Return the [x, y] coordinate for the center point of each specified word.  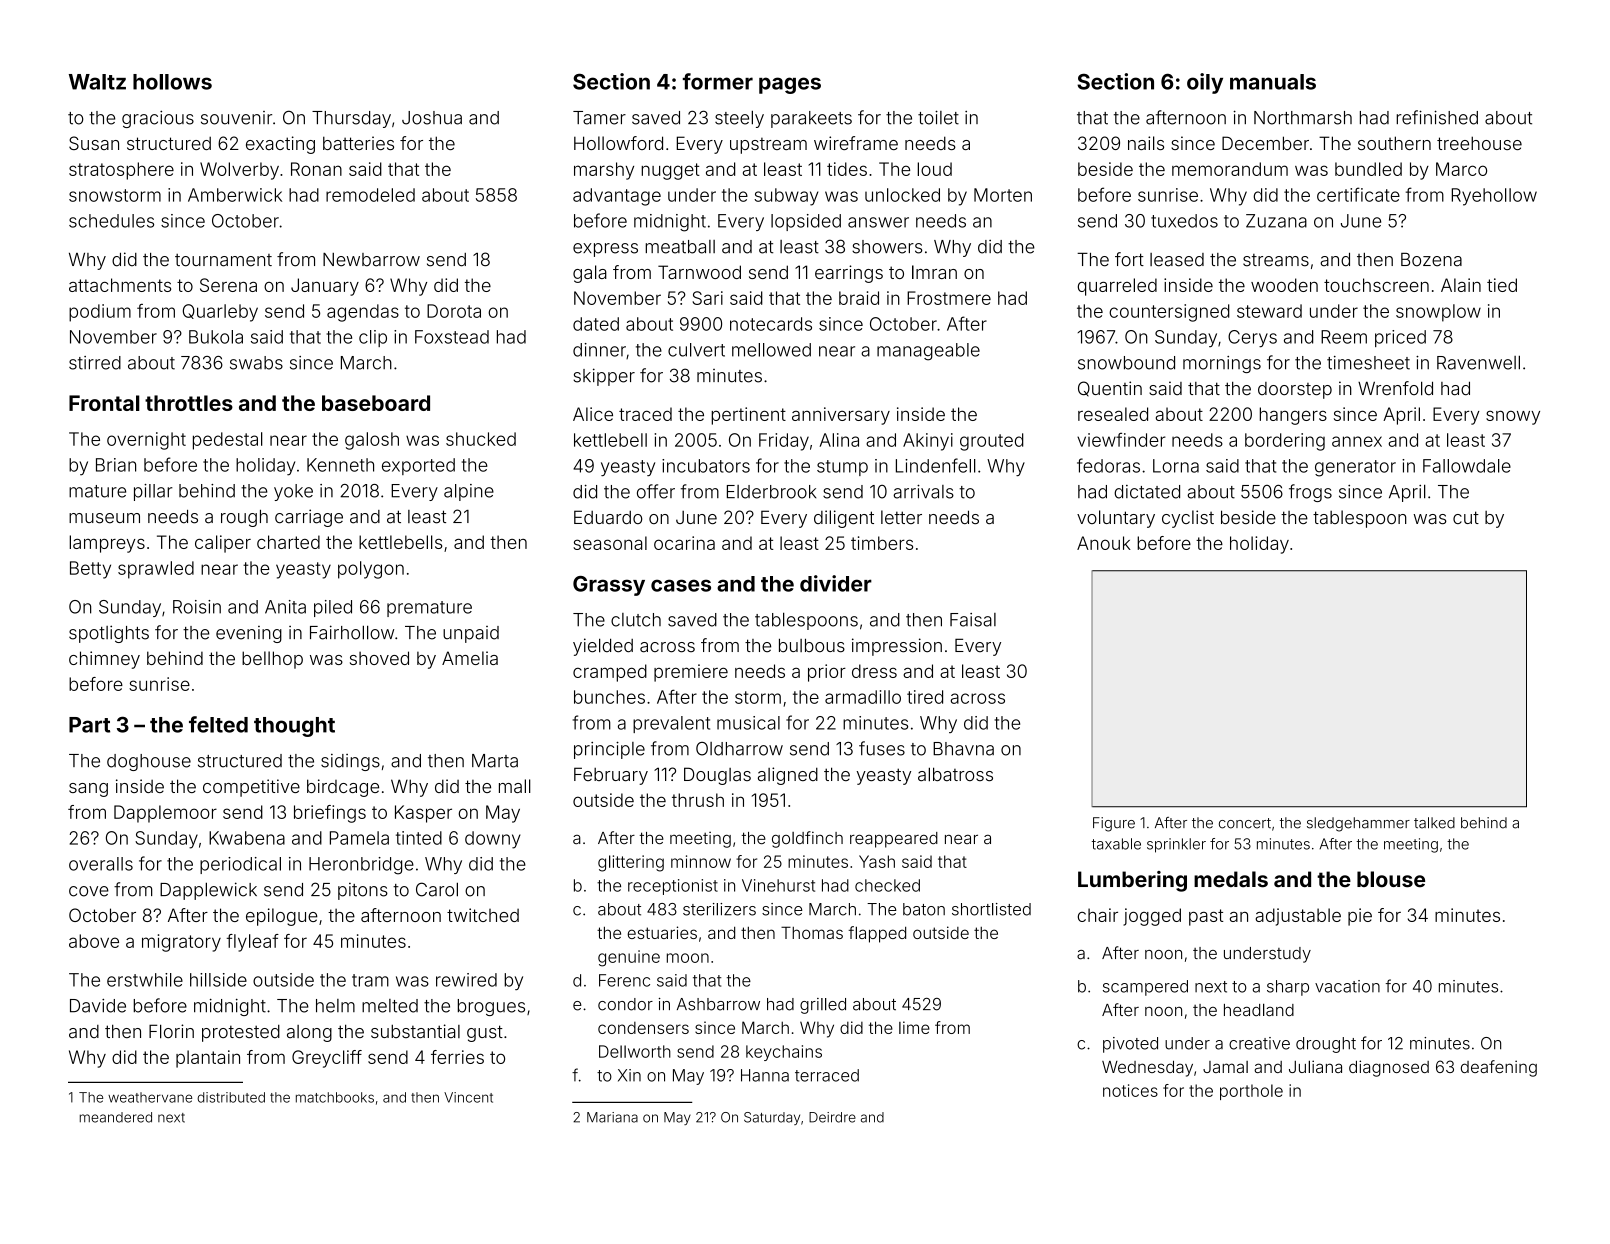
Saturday [772, 1118]
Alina [839, 440]
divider [836, 583]
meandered [116, 1117]
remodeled [370, 195]
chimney [104, 660]
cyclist [1188, 519]
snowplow [1438, 313]
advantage [617, 197]
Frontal [104, 403]
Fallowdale [1467, 466]
